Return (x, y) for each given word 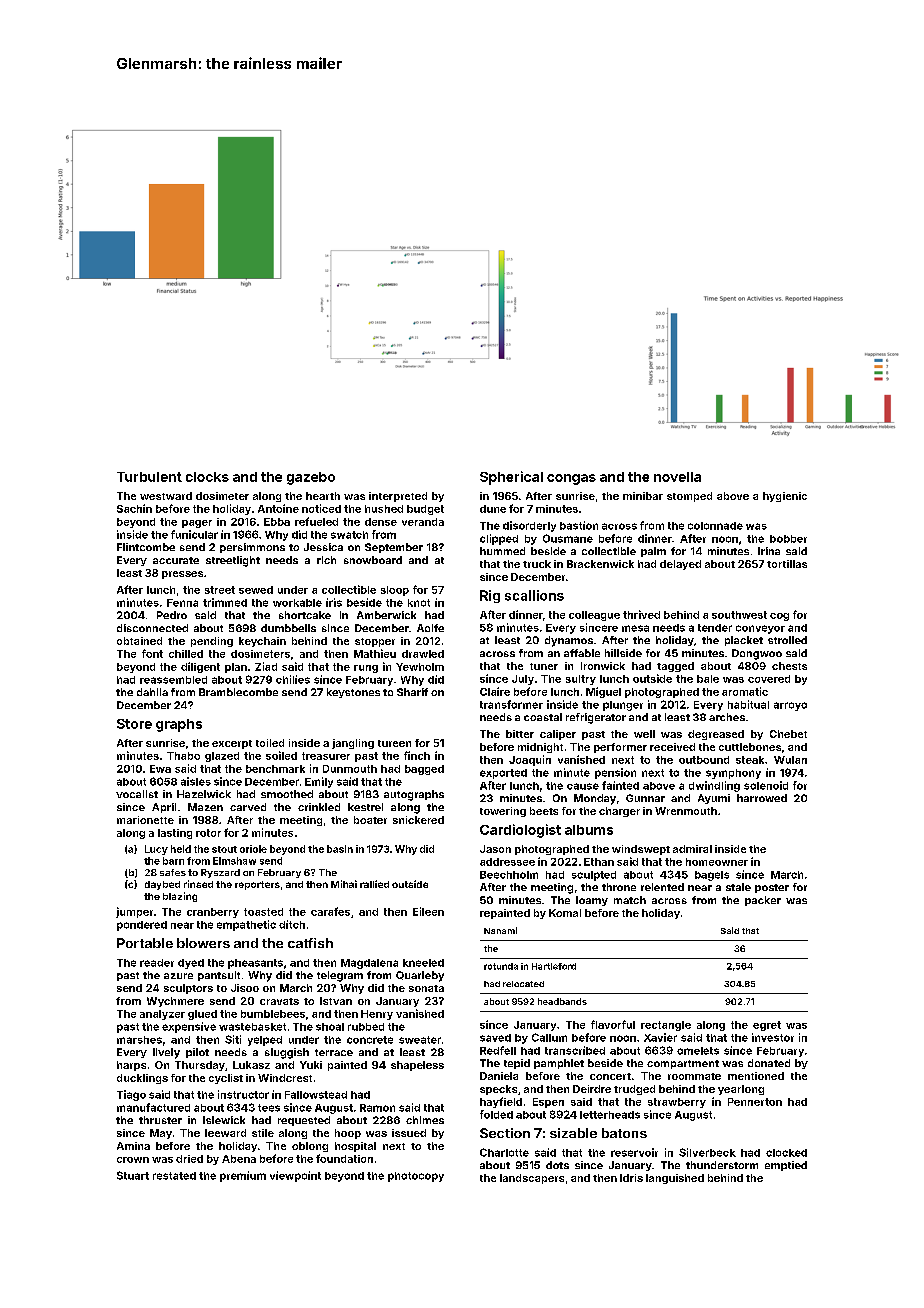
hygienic (785, 497)
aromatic (745, 691)
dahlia (152, 692)
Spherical (511, 478)
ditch (292, 924)
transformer (511, 704)
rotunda (501, 966)
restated (174, 1176)
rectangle (666, 1026)
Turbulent (149, 477)
